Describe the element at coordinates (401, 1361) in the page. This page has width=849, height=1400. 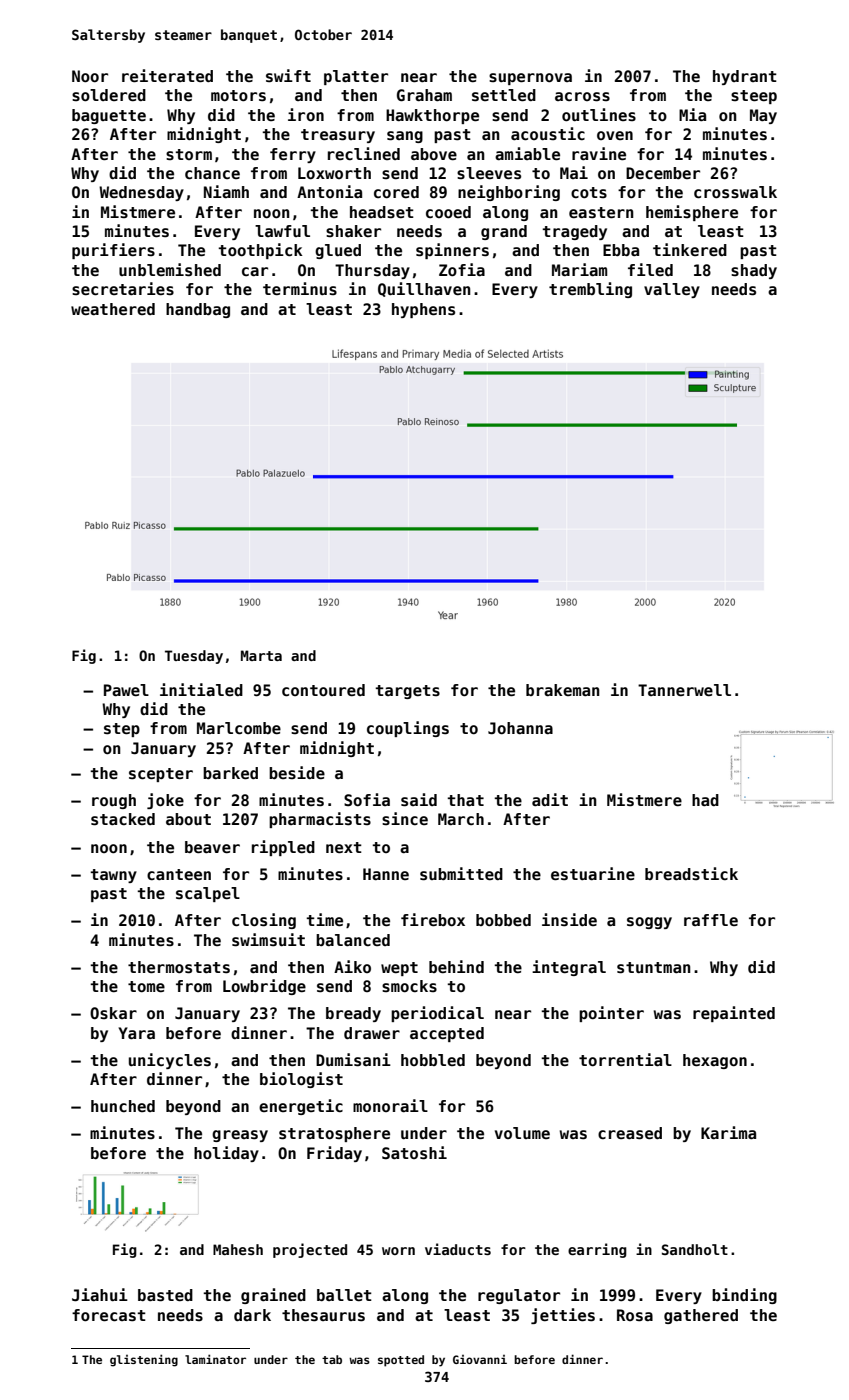
I see `spotted` at that location.
